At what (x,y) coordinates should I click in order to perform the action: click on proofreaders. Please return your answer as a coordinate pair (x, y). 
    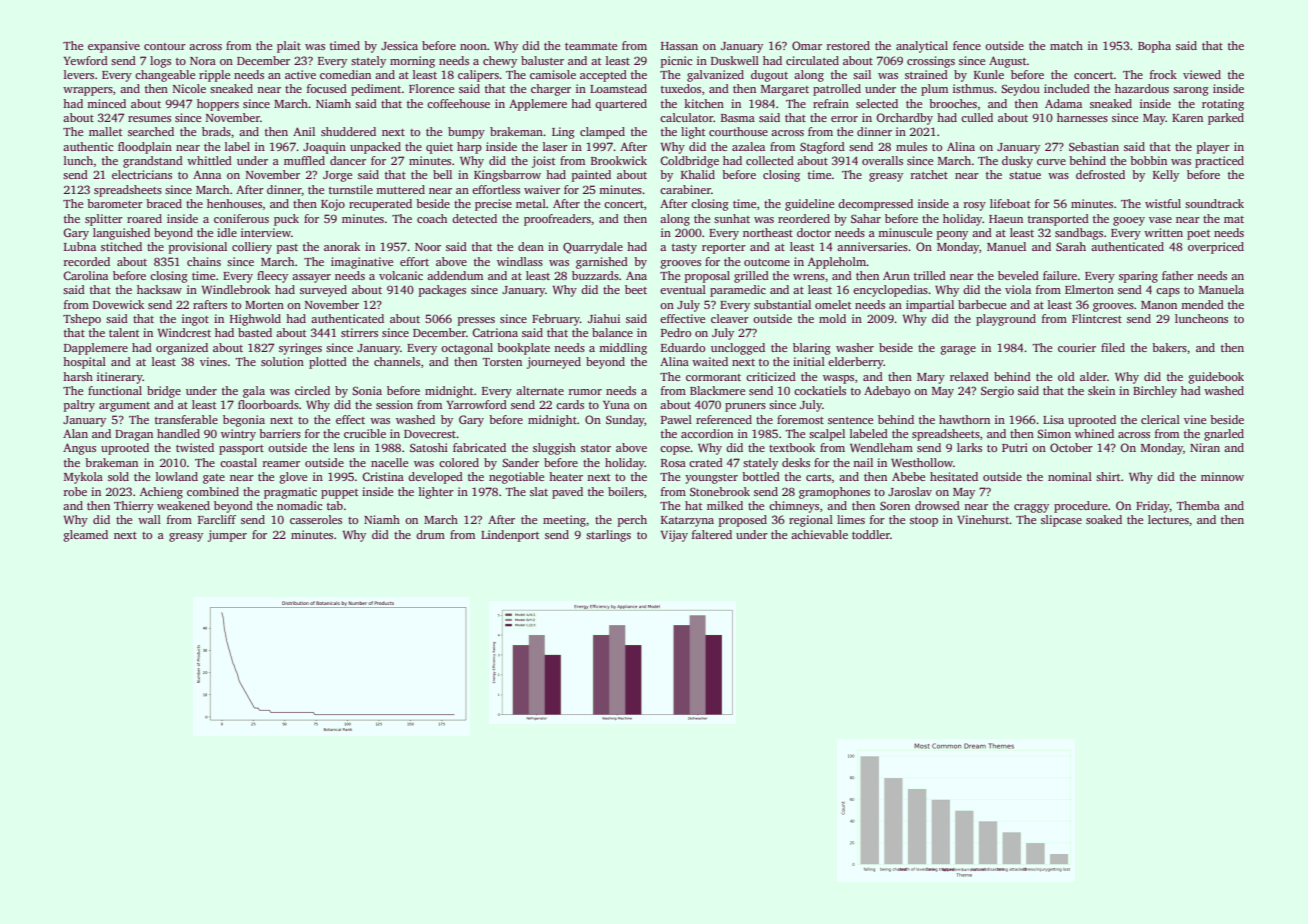
    Looking at the image, I should click on (557, 220).
